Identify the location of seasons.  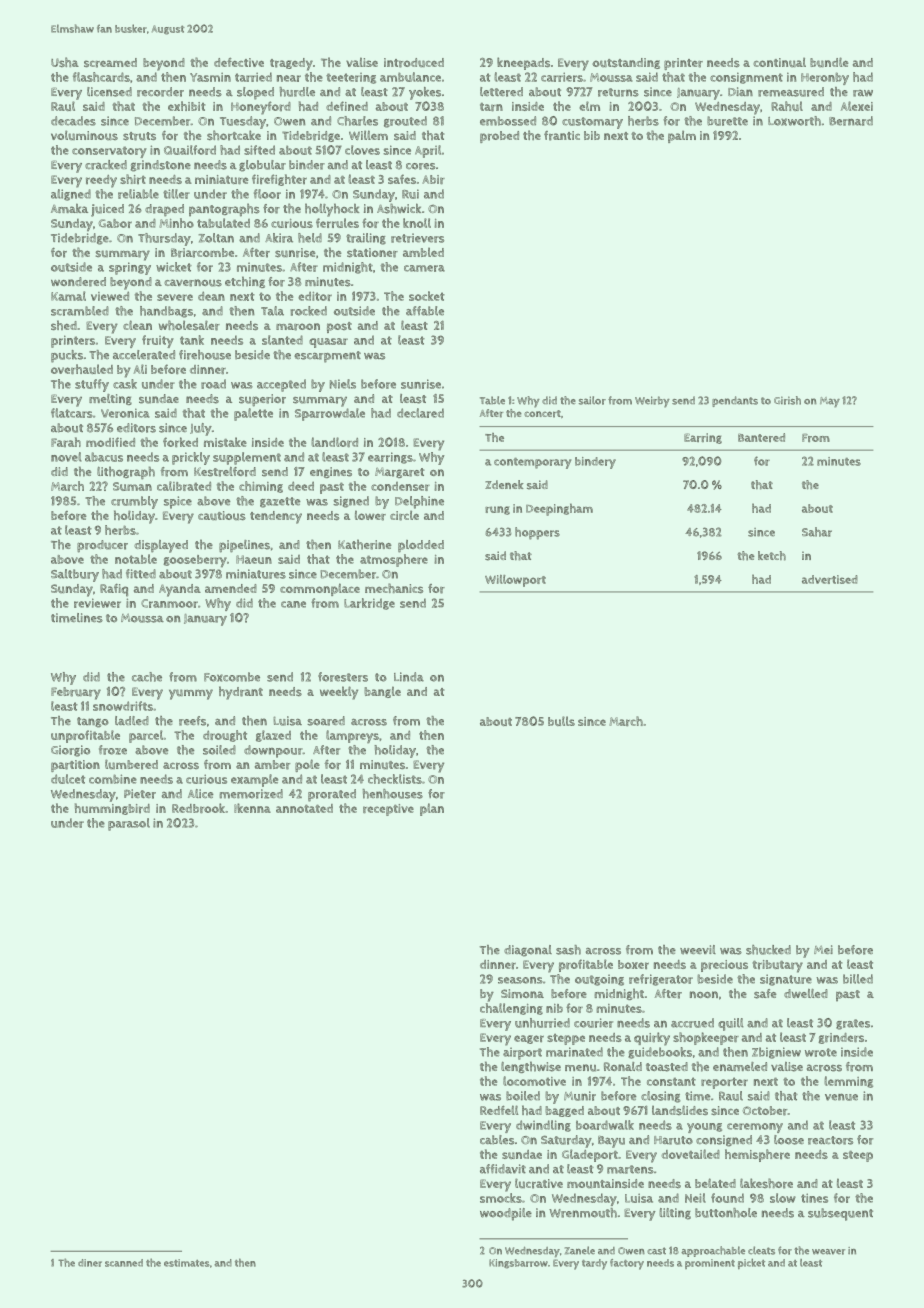
(520, 980).
